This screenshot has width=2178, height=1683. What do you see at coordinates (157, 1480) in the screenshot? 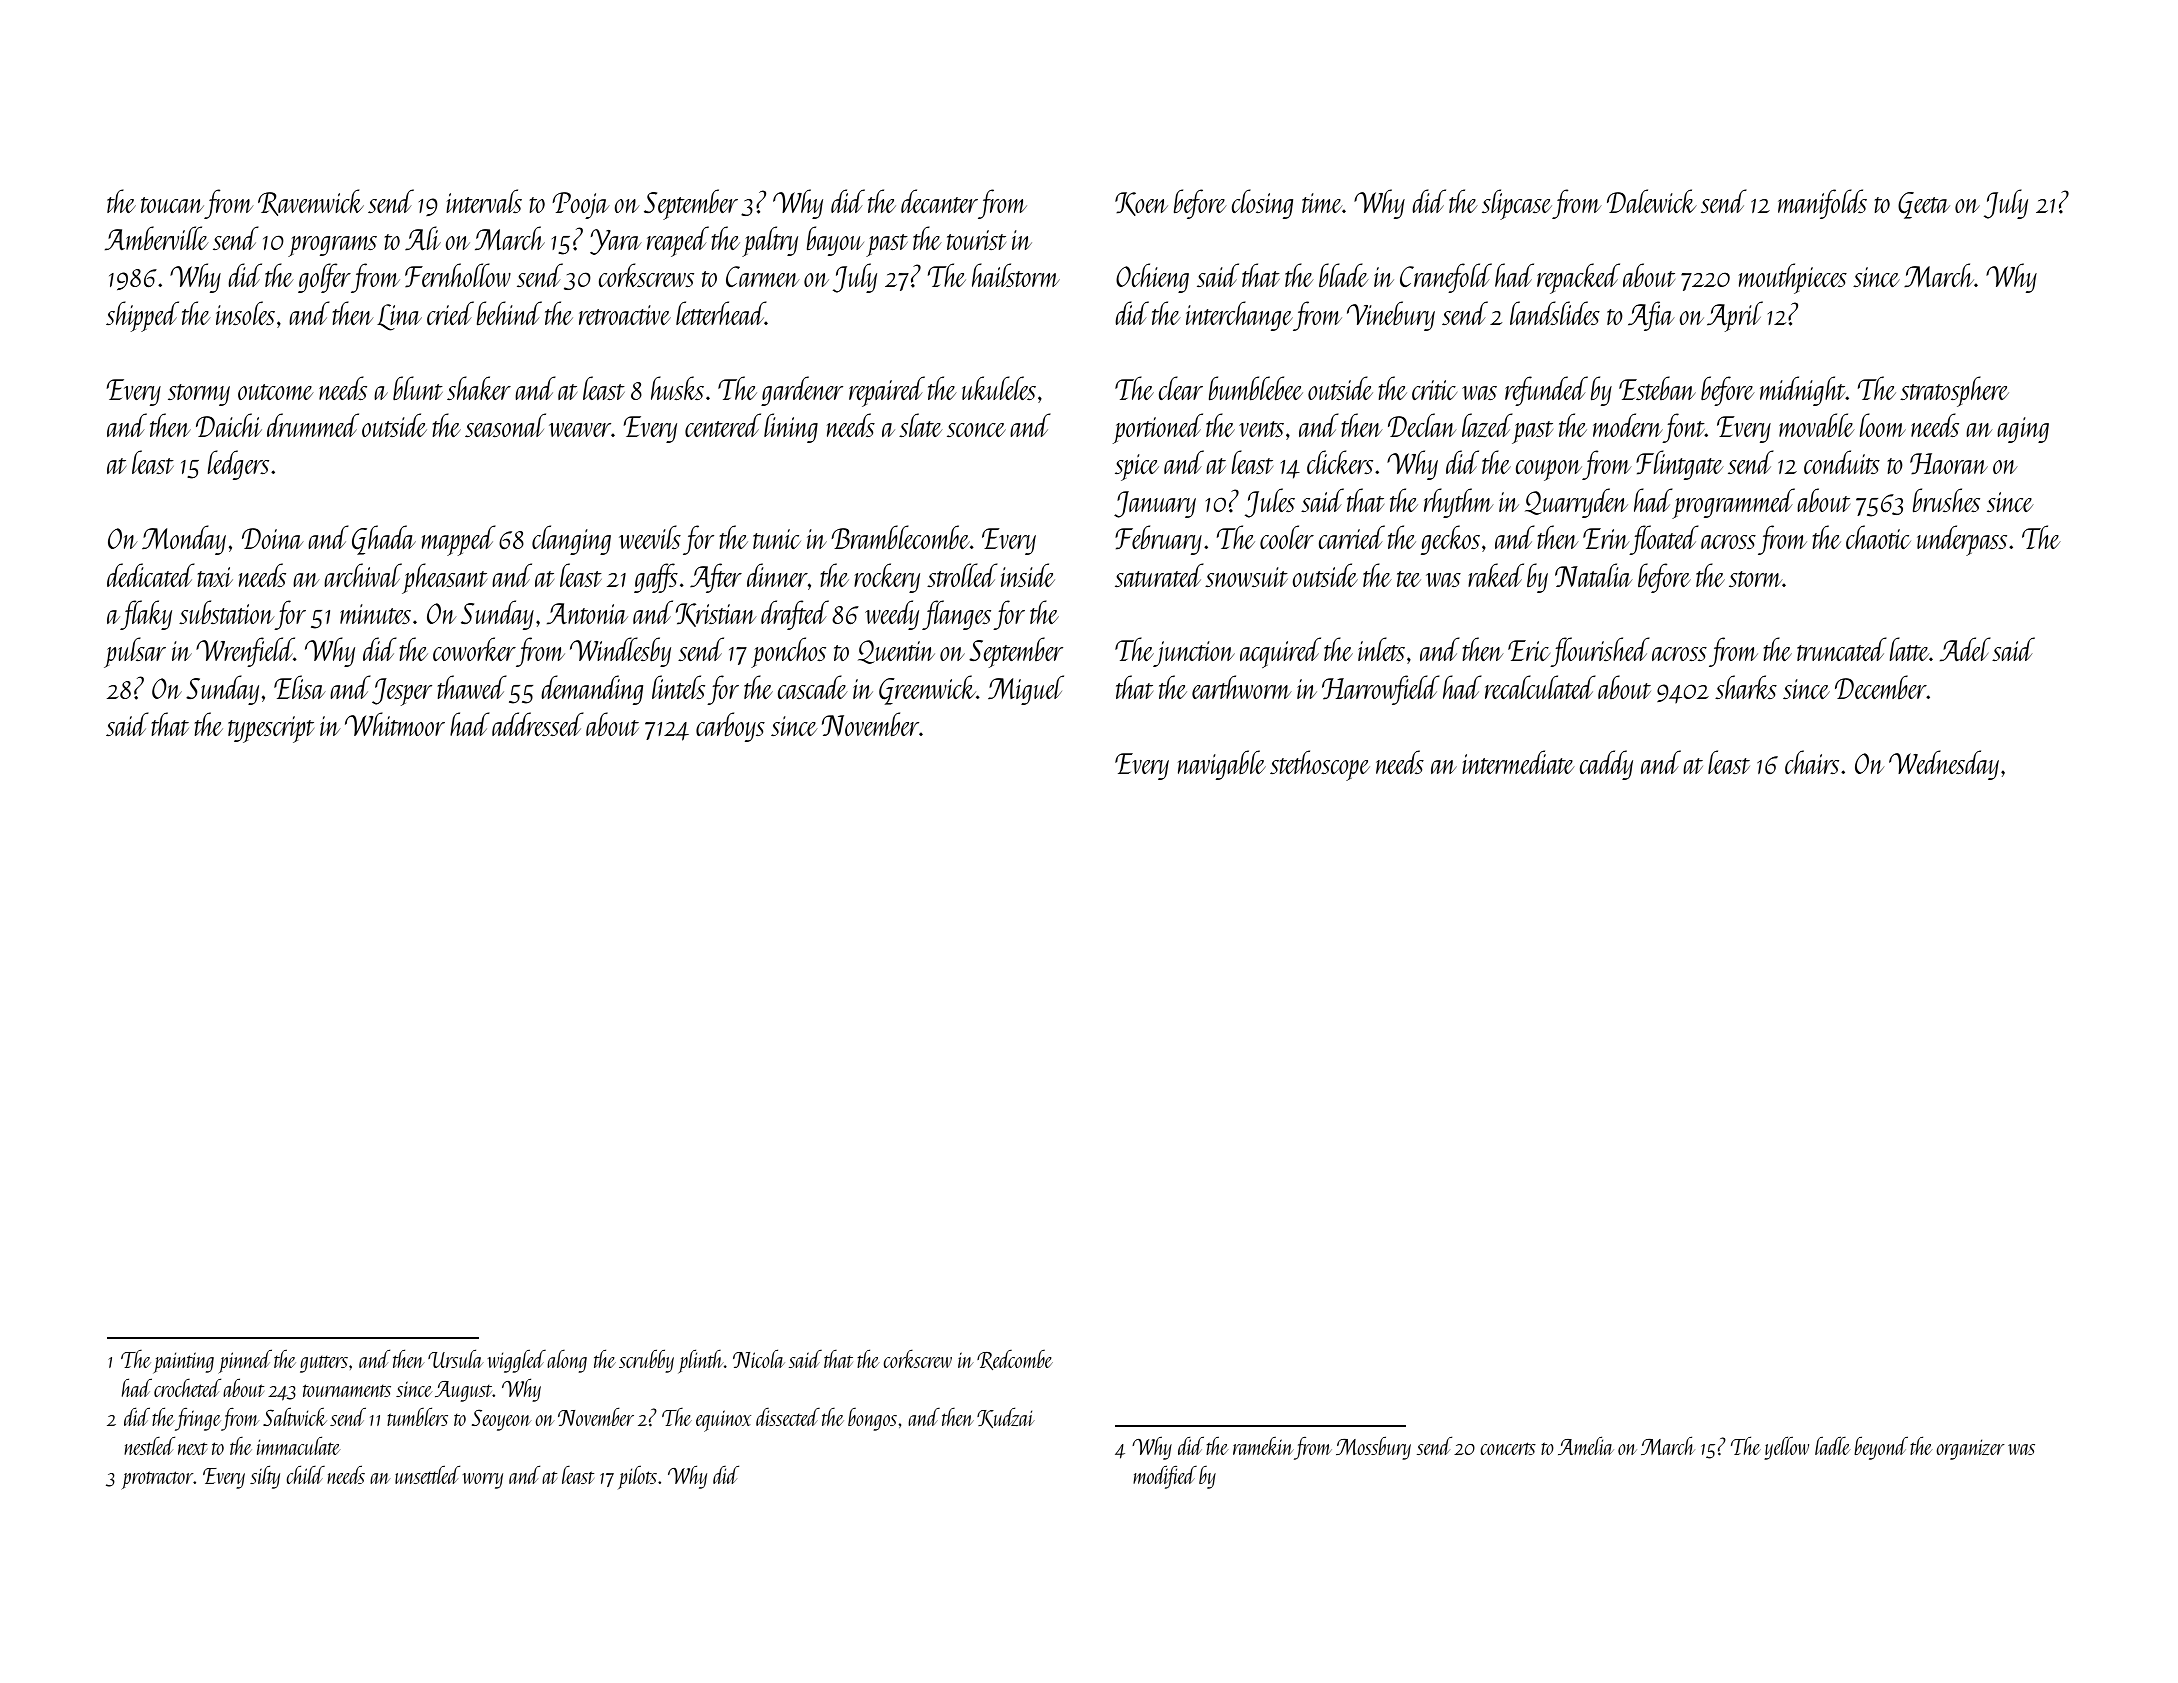
I see `protractor` at bounding box center [157, 1480].
